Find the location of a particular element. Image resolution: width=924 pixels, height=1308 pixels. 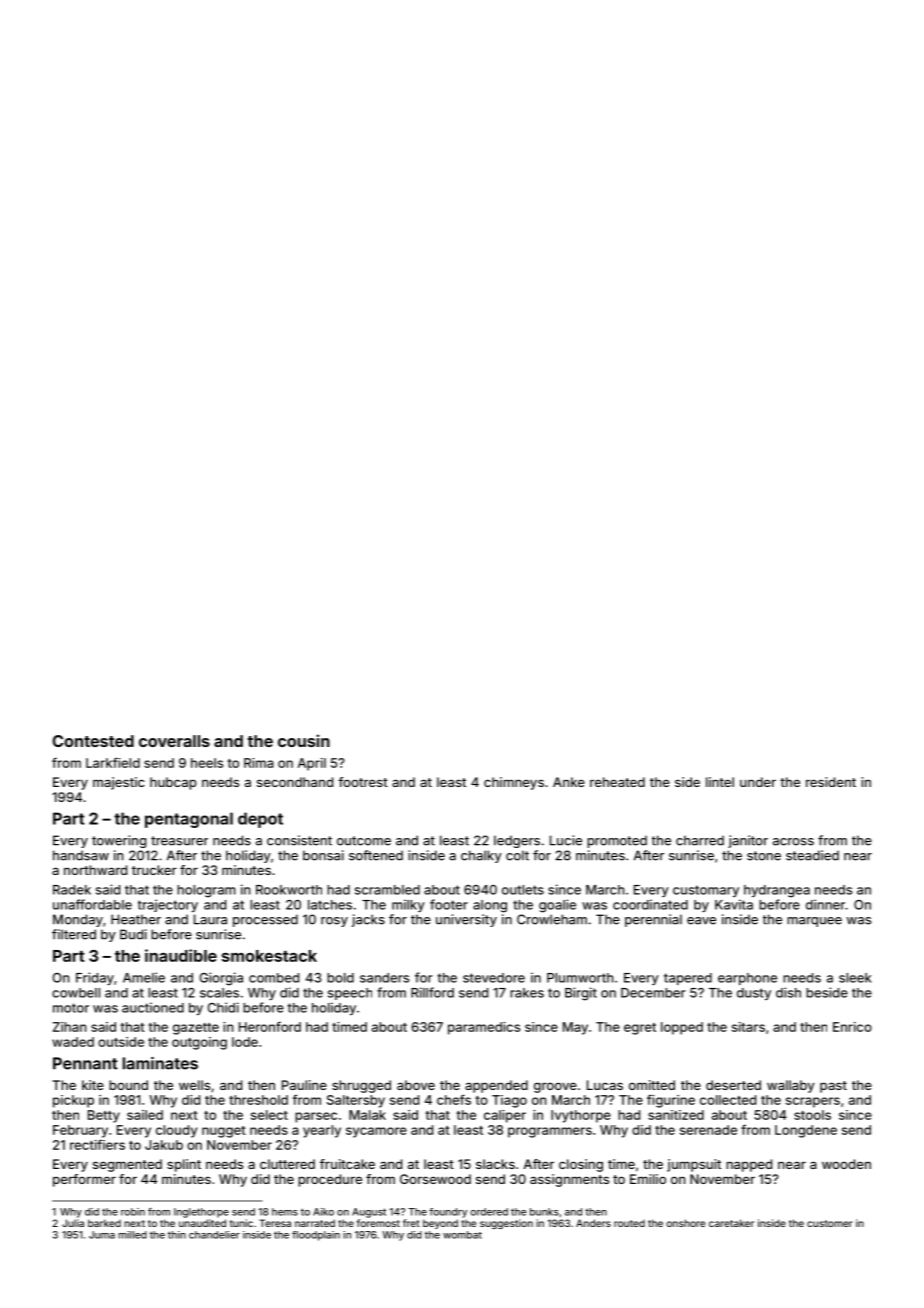

ledgers is located at coordinates (517, 841).
